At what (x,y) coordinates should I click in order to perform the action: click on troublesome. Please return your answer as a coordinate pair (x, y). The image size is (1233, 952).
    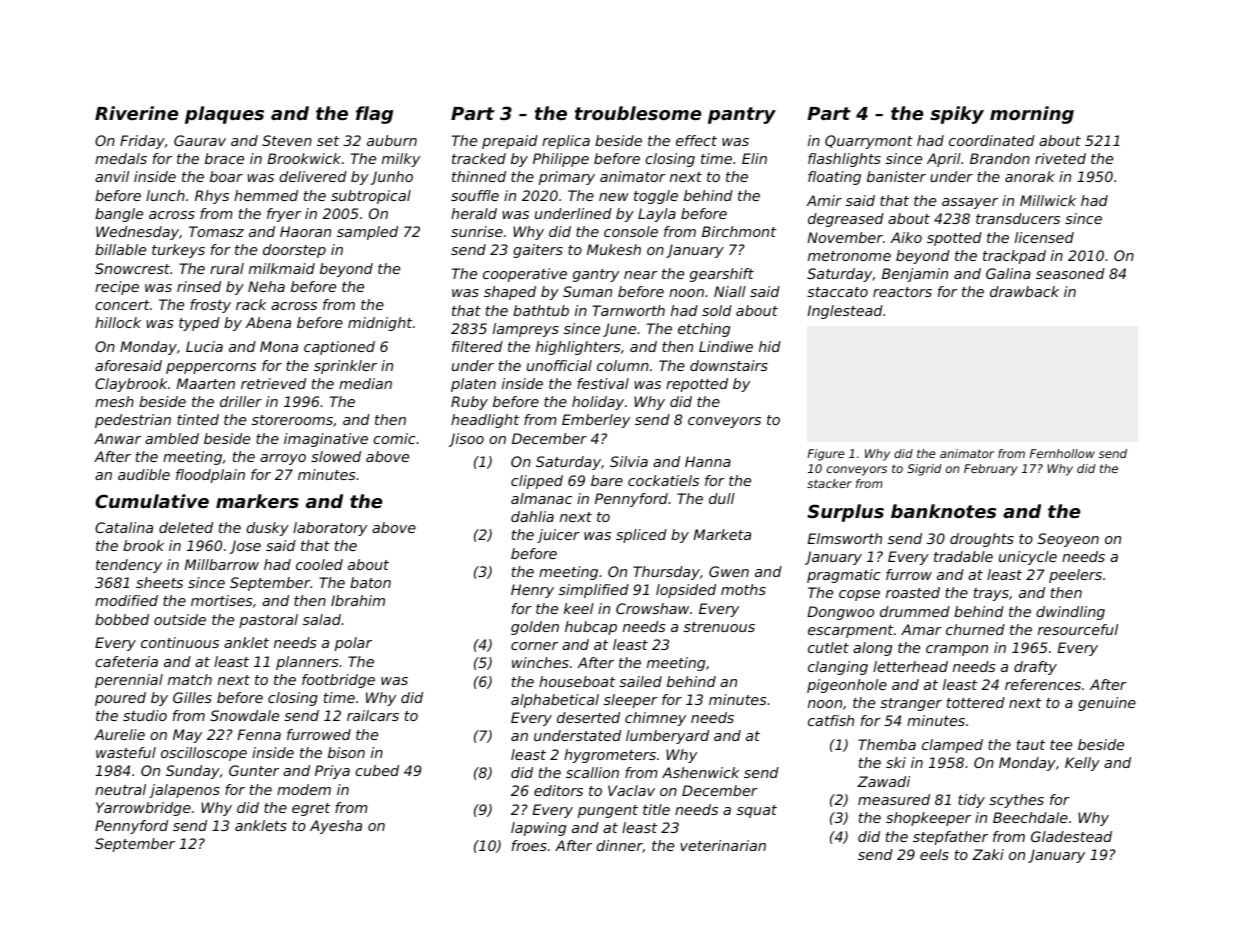
    Looking at the image, I should click on (638, 113).
